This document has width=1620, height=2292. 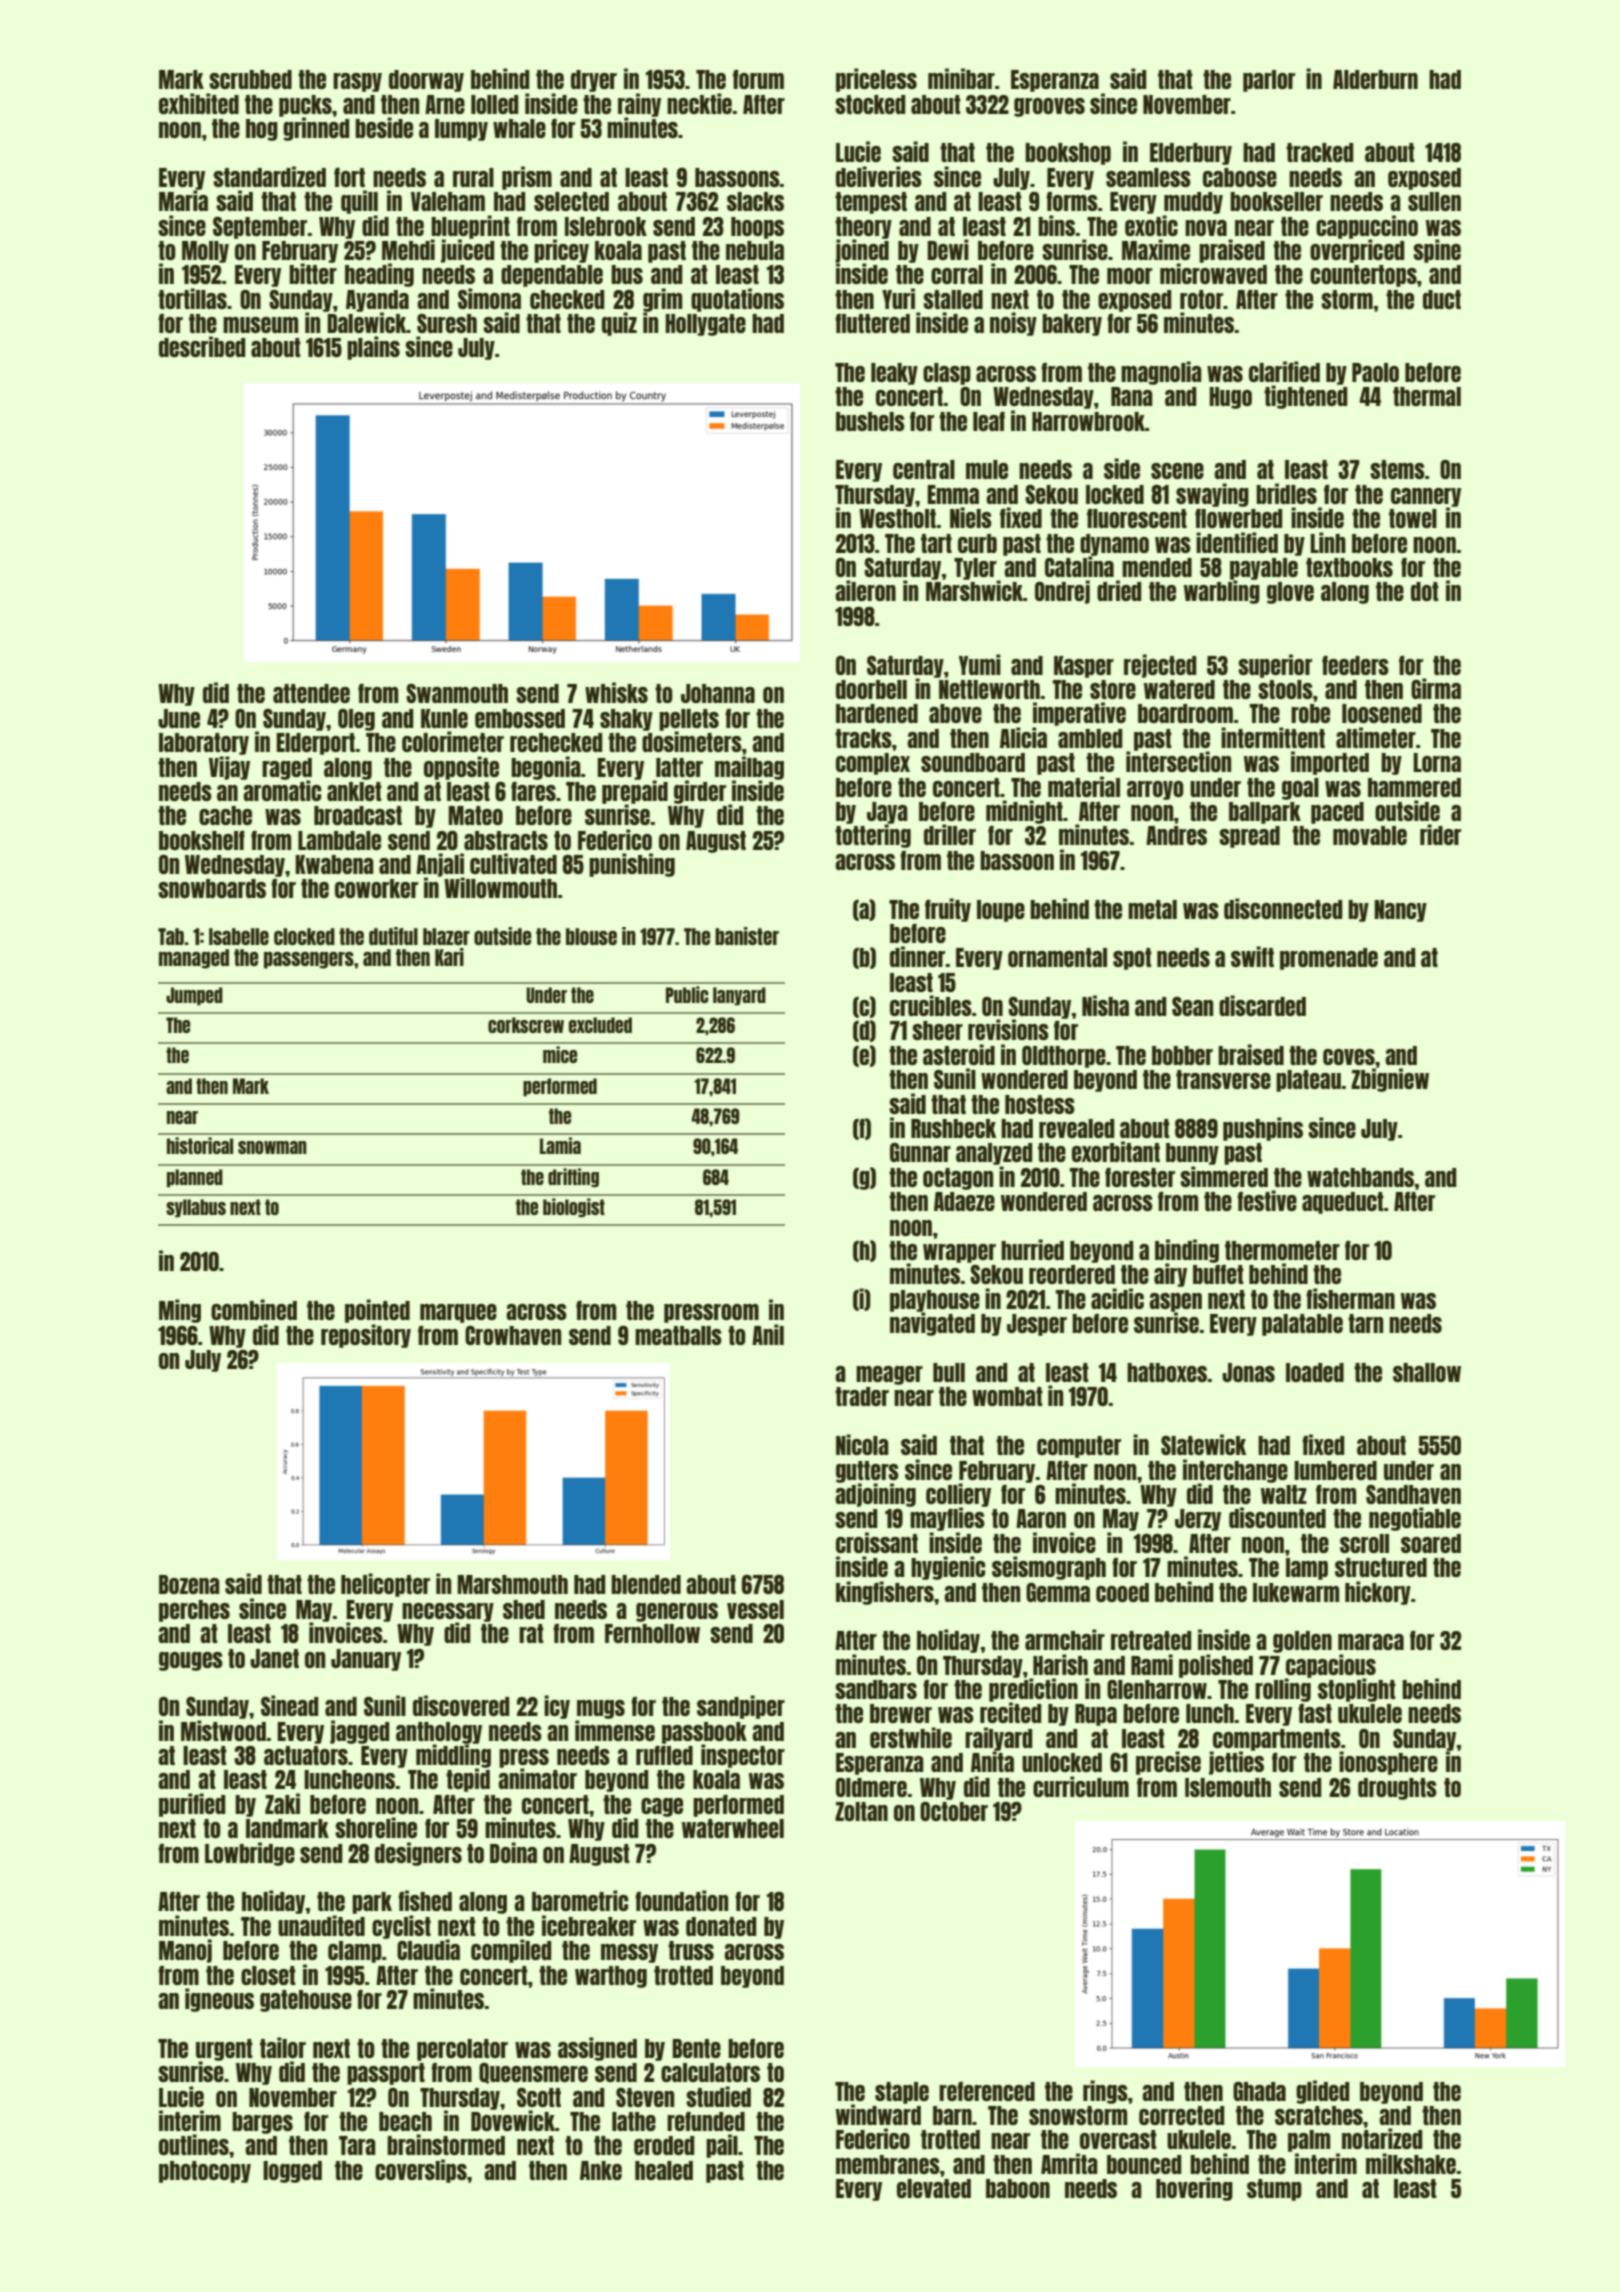 What do you see at coordinates (224, 2050) in the document?
I see `urgent` at bounding box center [224, 2050].
